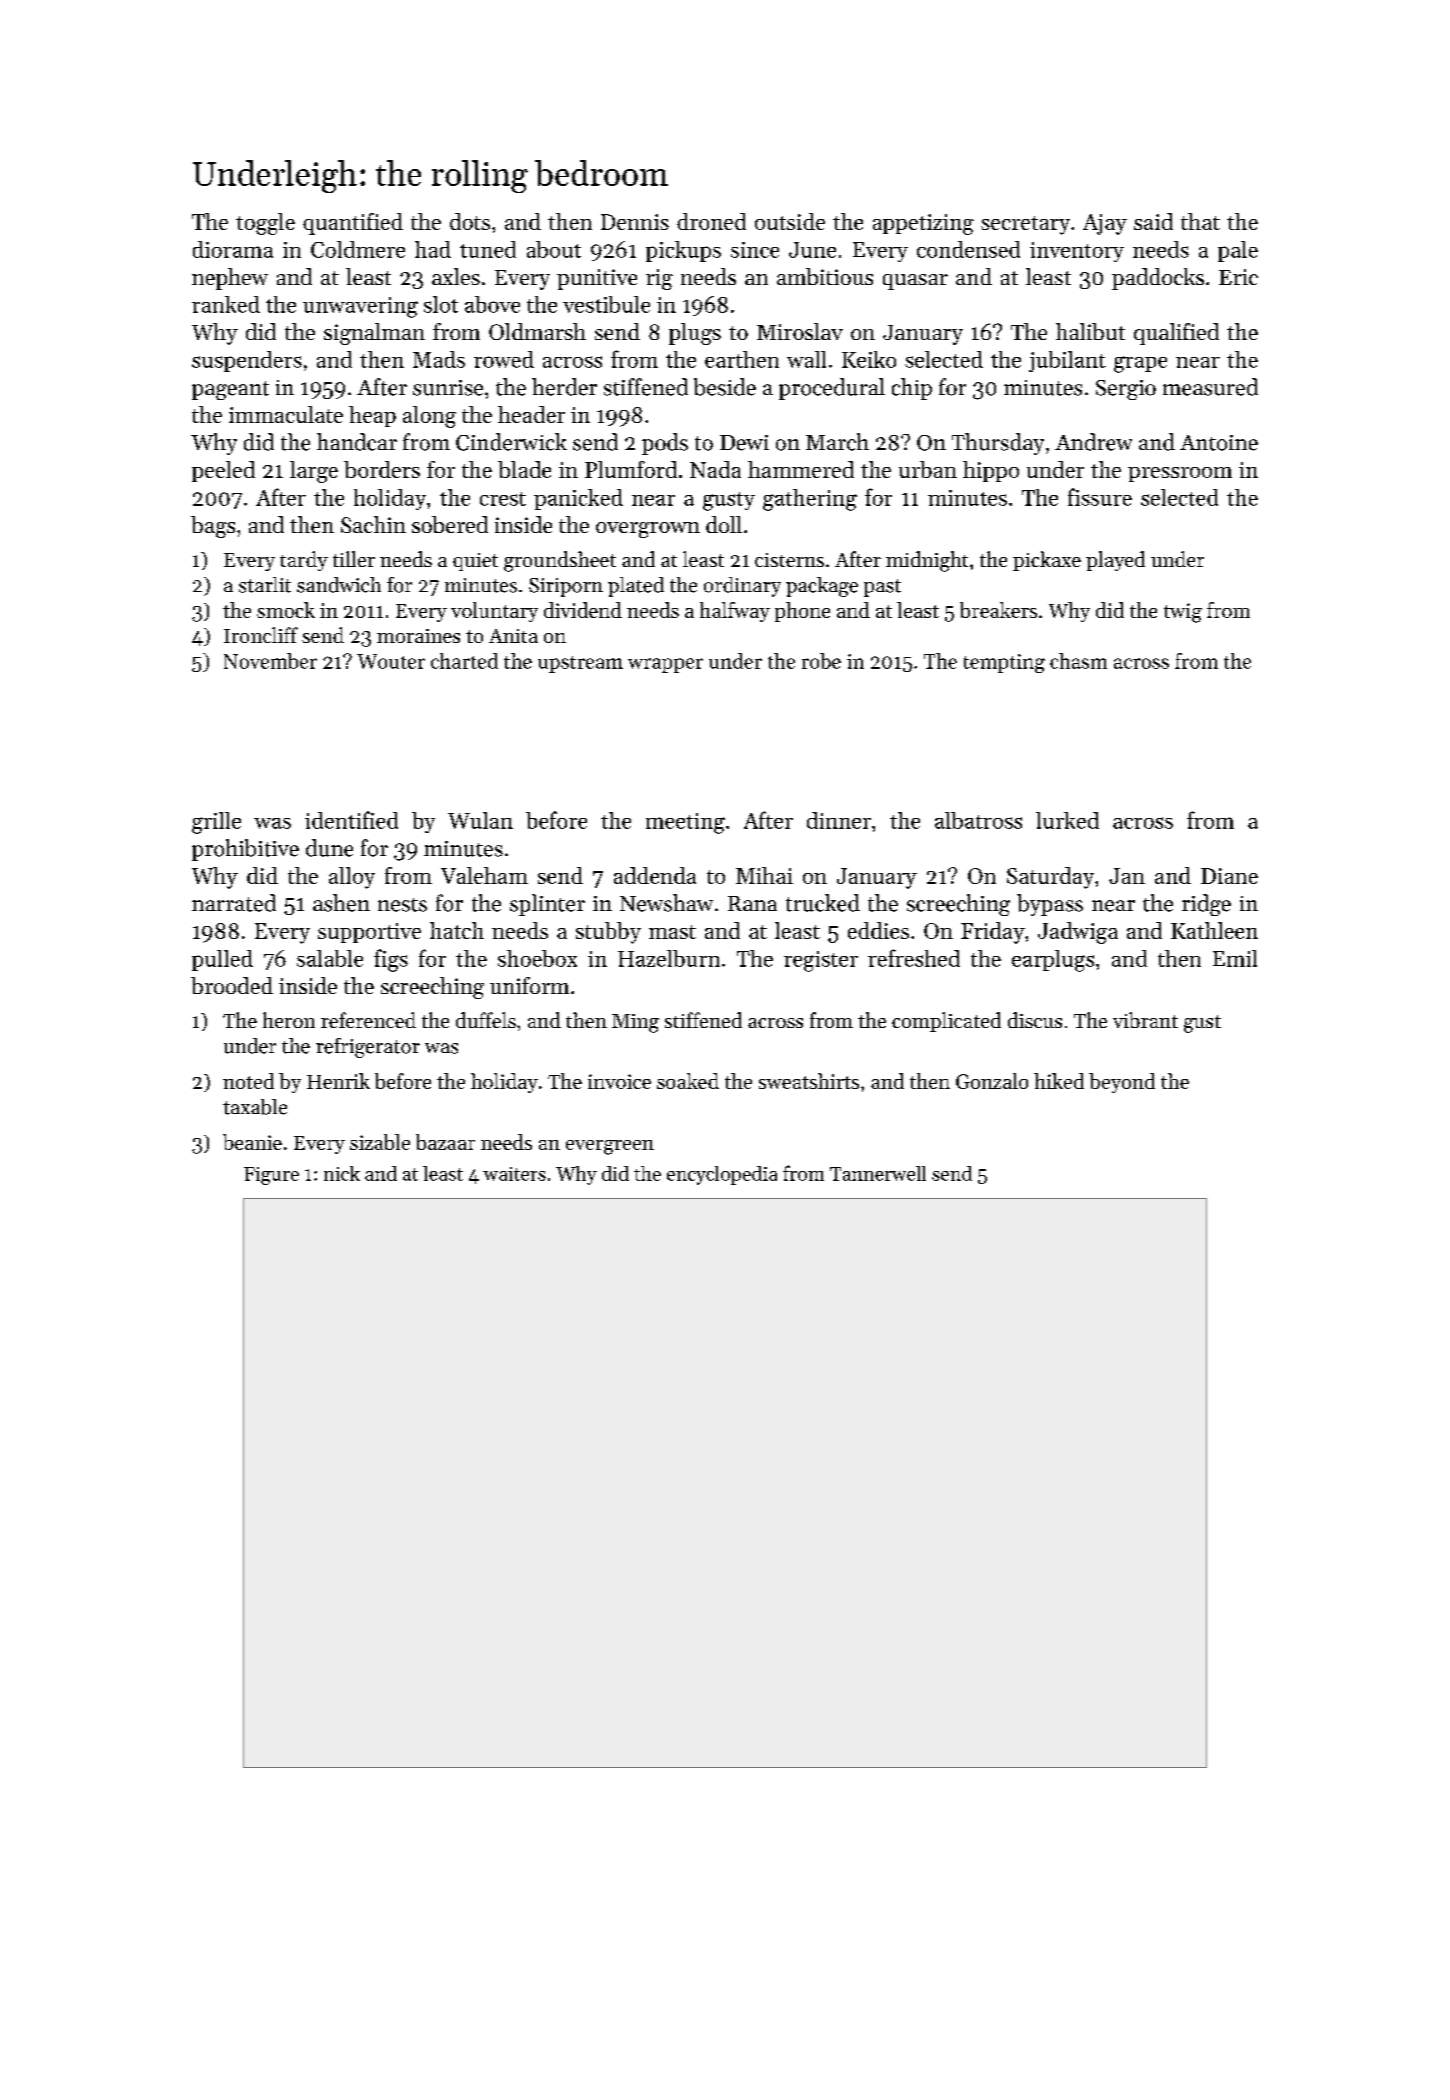  What do you see at coordinates (1004, 663) in the screenshot?
I see `tempting` at bounding box center [1004, 663].
